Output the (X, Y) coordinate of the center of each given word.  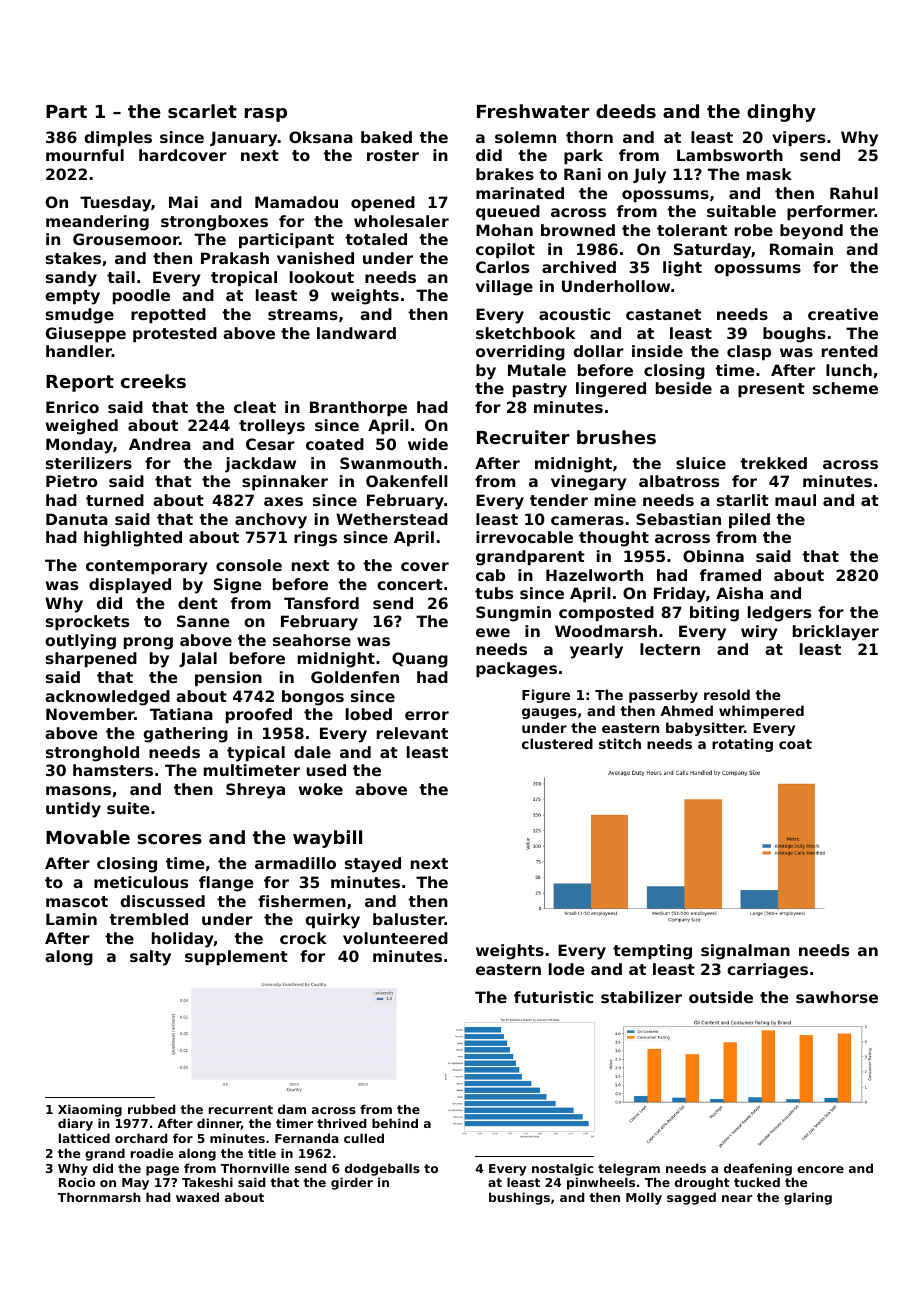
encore (820, 1169)
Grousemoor (126, 239)
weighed (82, 427)
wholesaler (401, 221)
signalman (745, 952)
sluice (701, 463)
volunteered (395, 938)
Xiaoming (90, 1110)
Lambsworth (730, 155)
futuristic (553, 997)
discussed (162, 901)
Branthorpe (358, 408)
